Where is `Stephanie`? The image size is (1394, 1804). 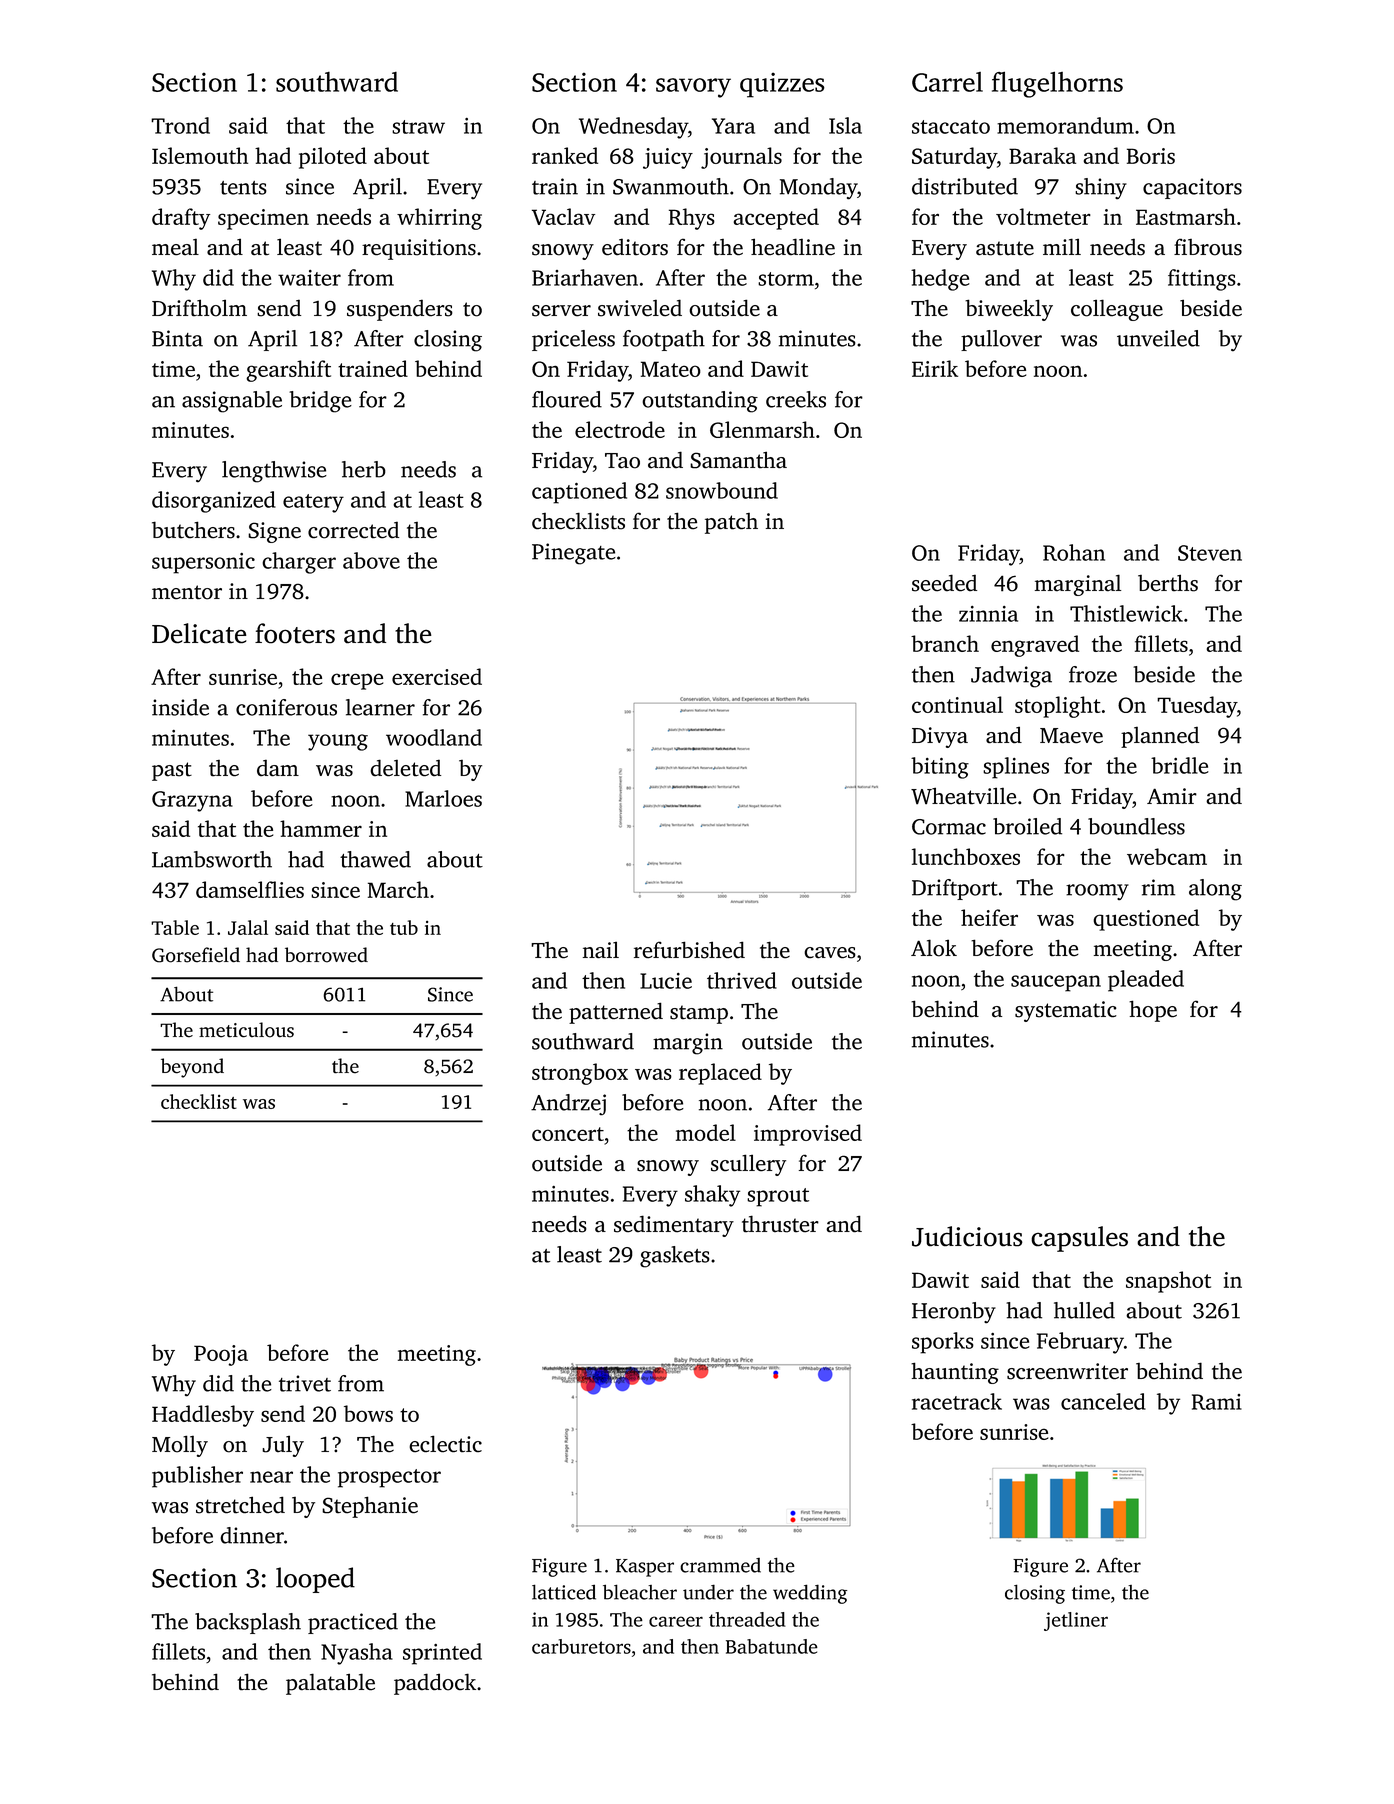
Stephanie is located at coordinates (370, 1507).
